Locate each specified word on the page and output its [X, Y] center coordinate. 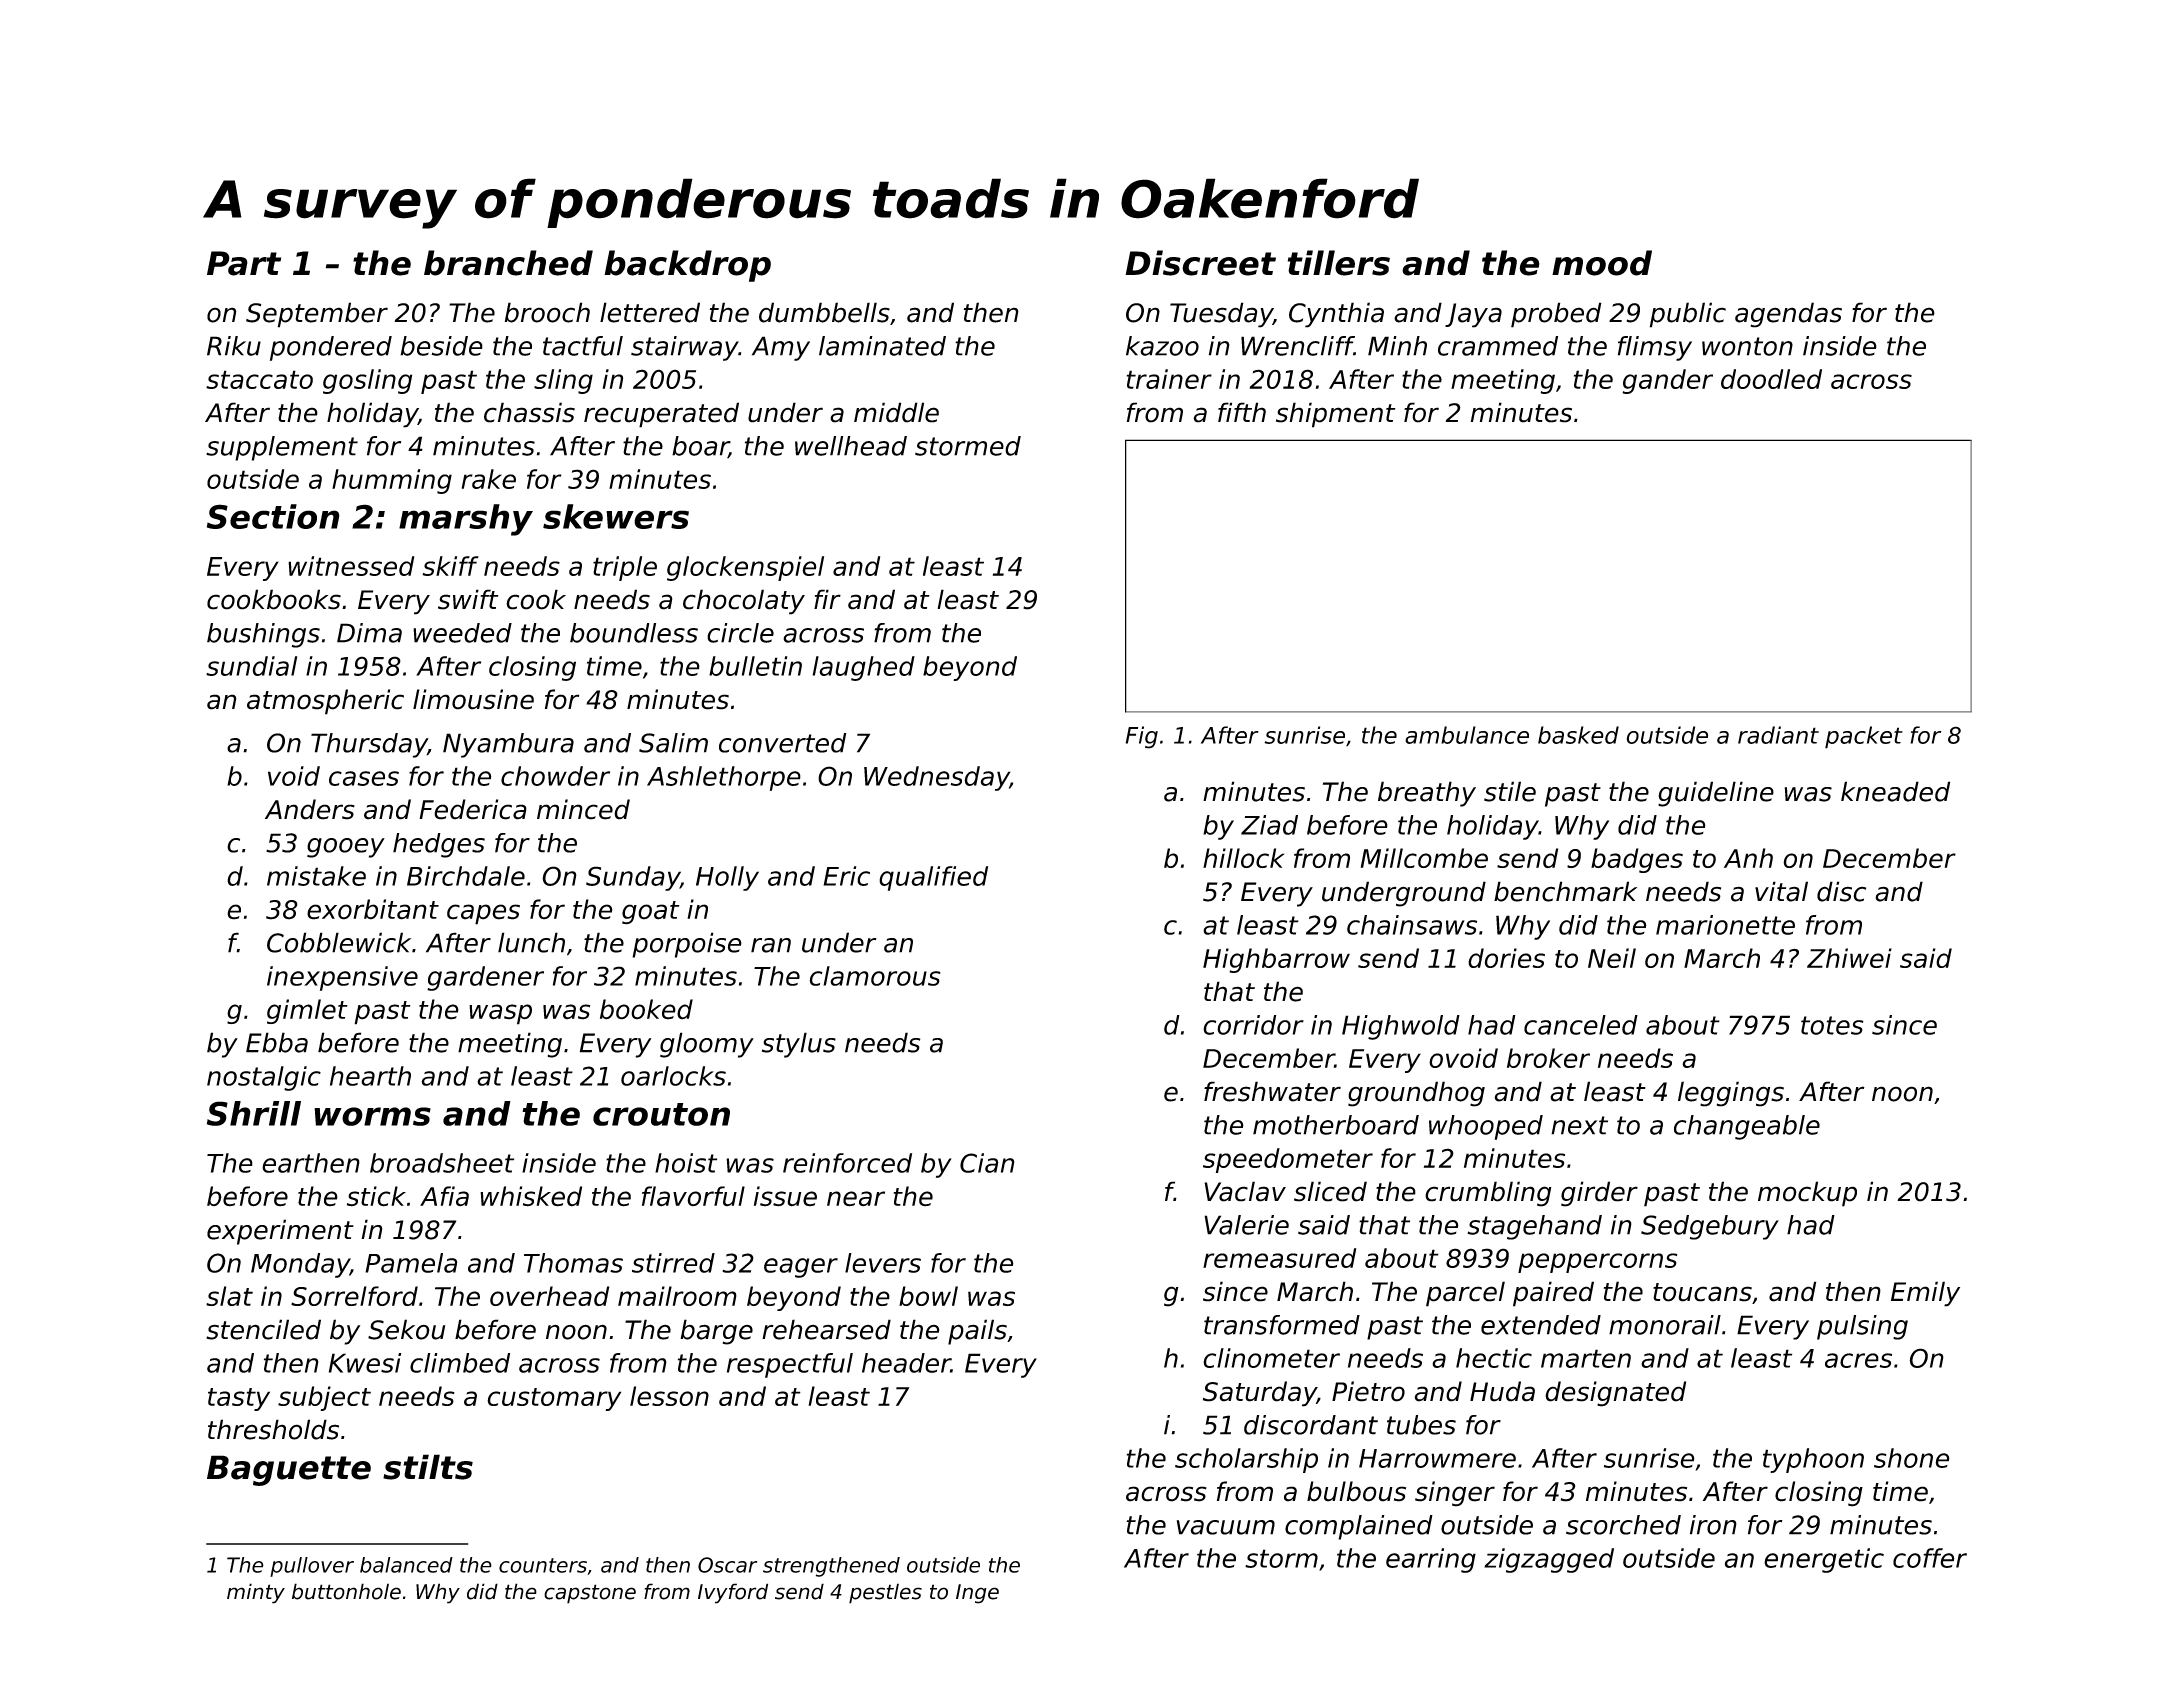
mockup [1807, 1194]
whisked [531, 1196]
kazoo [1162, 346]
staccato [259, 379]
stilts [428, 1467]
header [906, 1363]
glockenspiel [745, 568]
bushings [263, 635]
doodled [1771, 379]
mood [1602, 263]
